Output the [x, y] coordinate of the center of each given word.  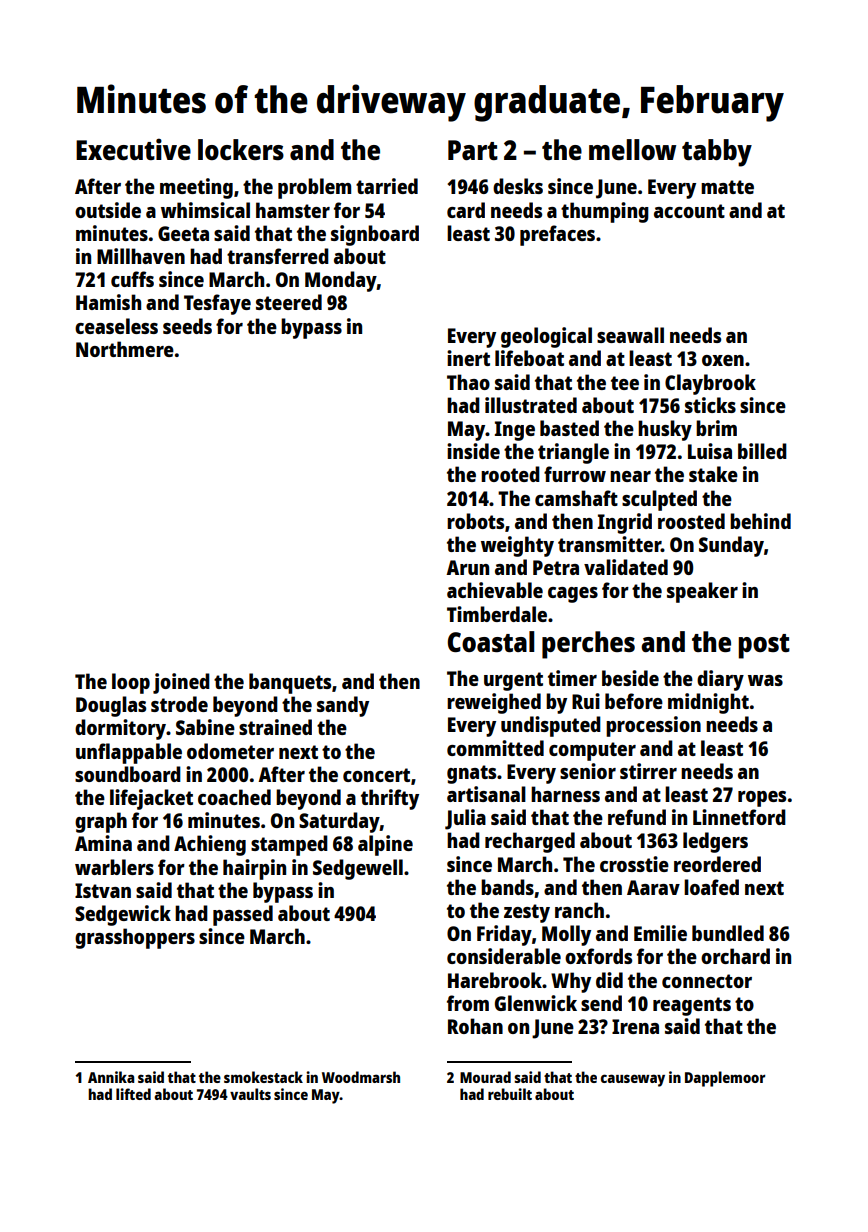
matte [727, 187]
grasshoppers [135, 938]
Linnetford [739, 817]
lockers [241, 149]
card [466, 210]
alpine [385, 845]
